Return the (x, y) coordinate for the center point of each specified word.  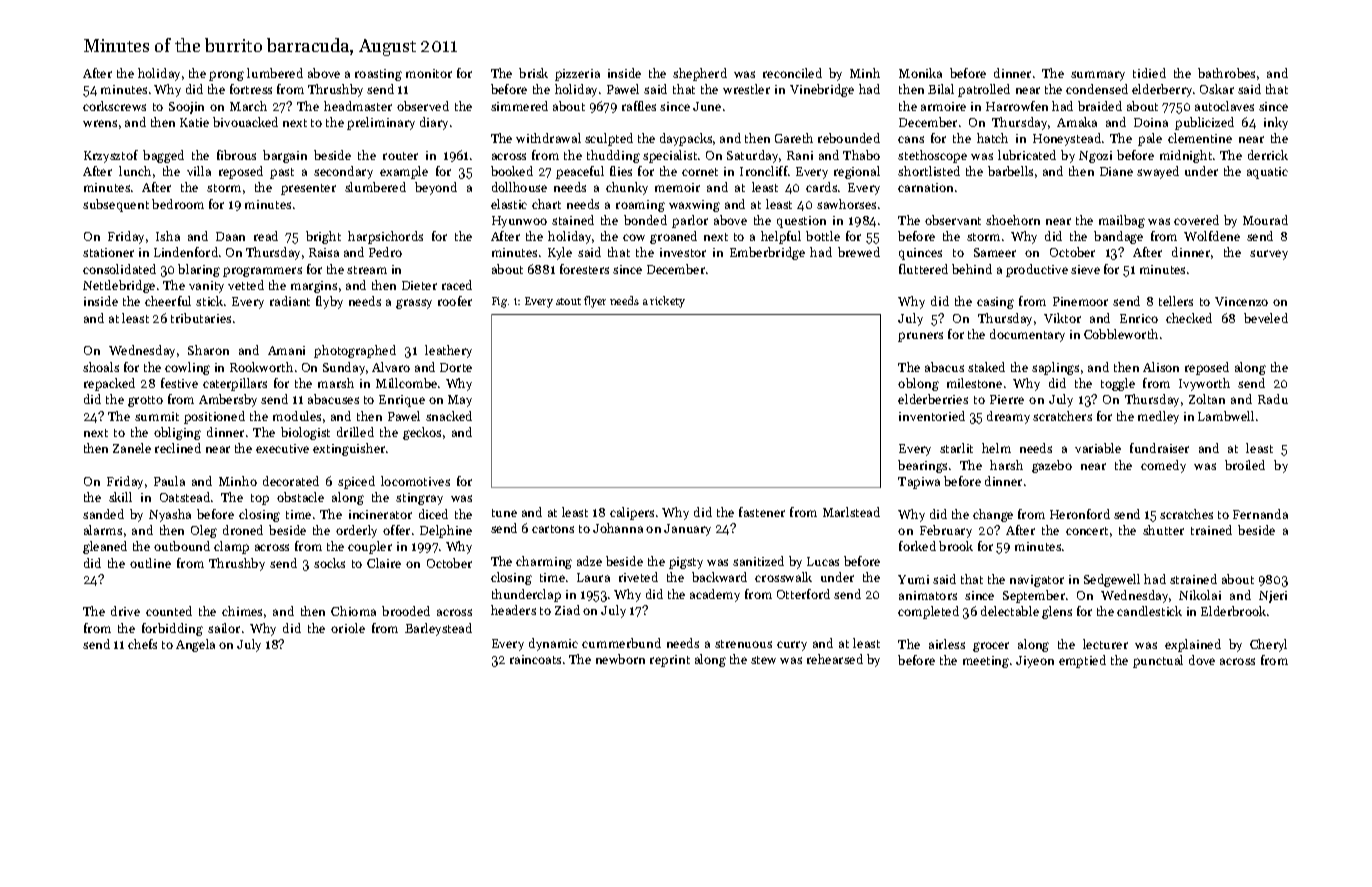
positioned (214, 417)
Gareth (794, 138)
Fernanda (1260, 514)
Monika (920, 73)
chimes (242, 611)
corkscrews (114, 106)
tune (504, 513)
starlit (956, 448)
